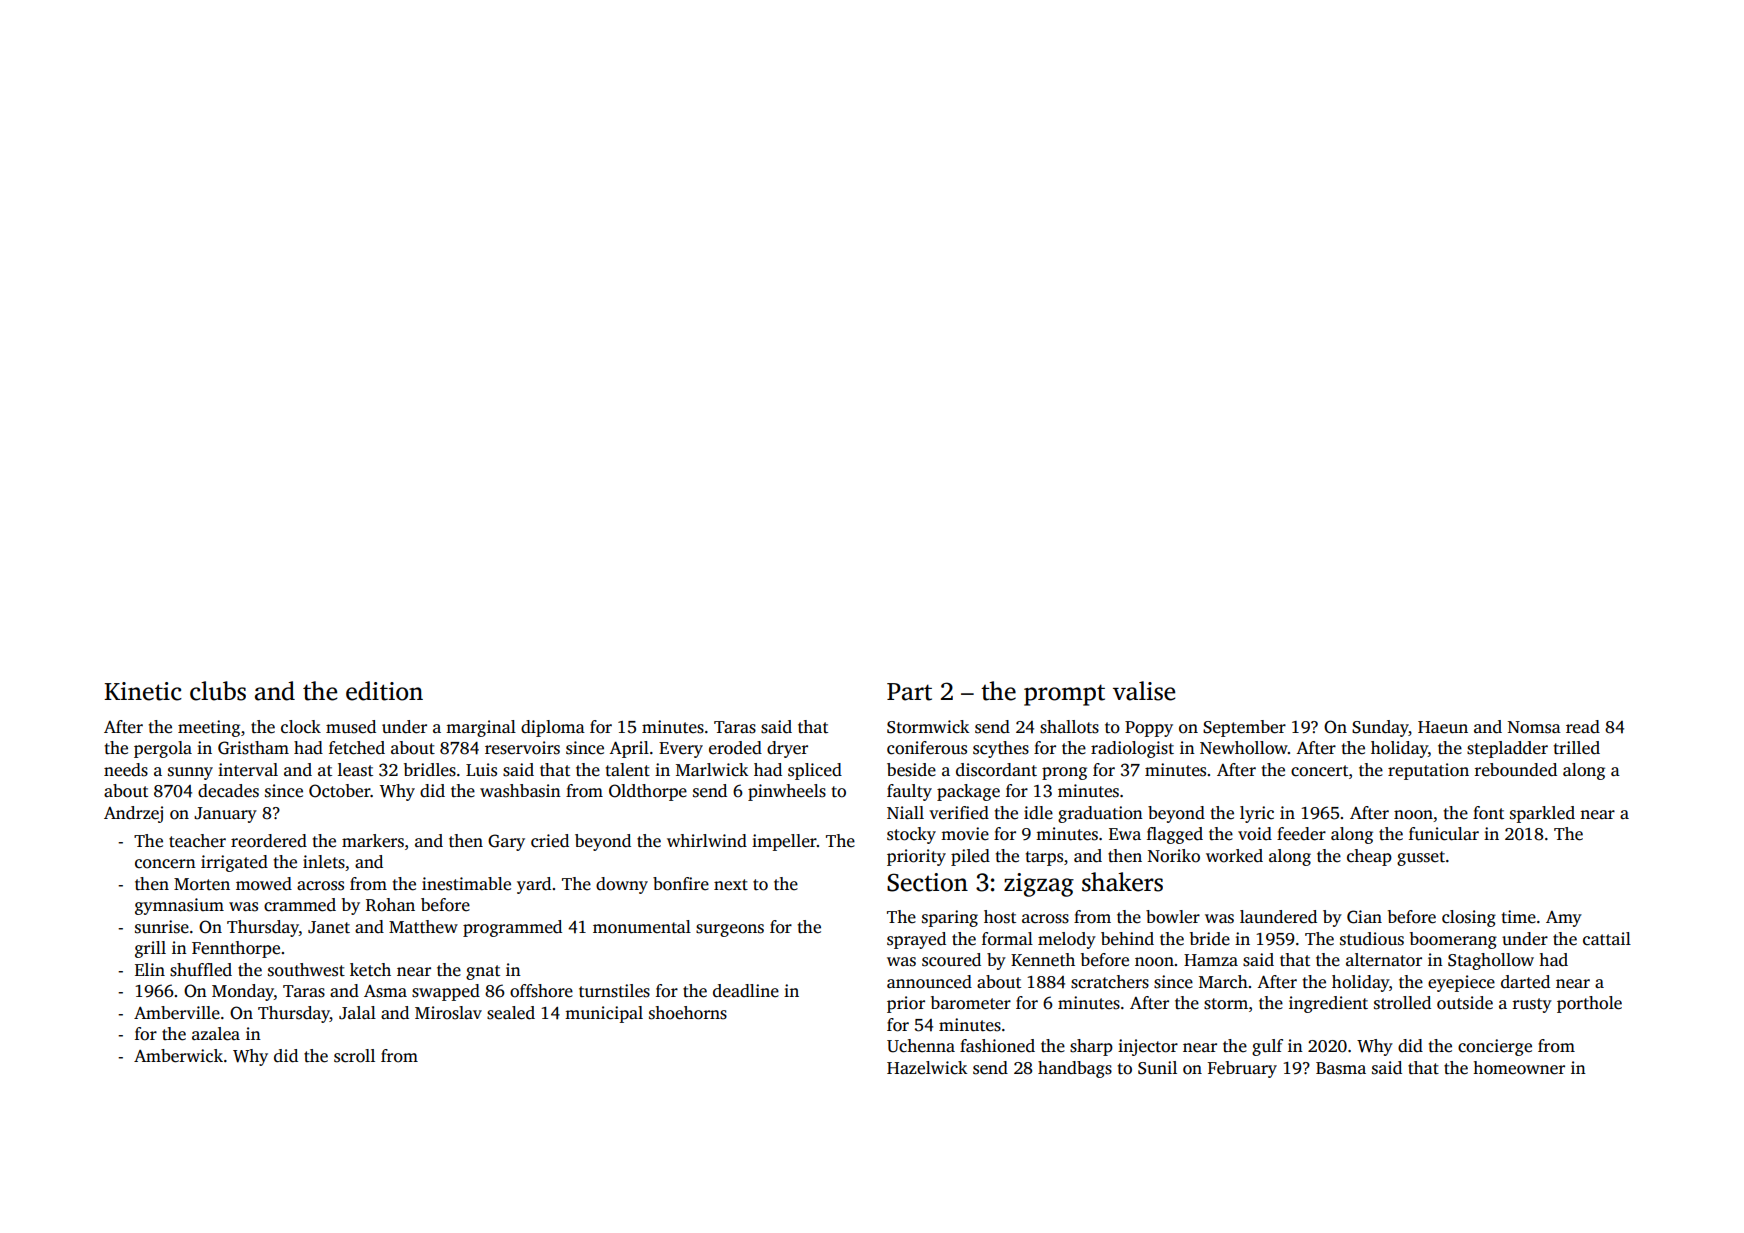 This screenshot has width=1744, height=1233. I want to click on Cian, so click(1364, 917).
